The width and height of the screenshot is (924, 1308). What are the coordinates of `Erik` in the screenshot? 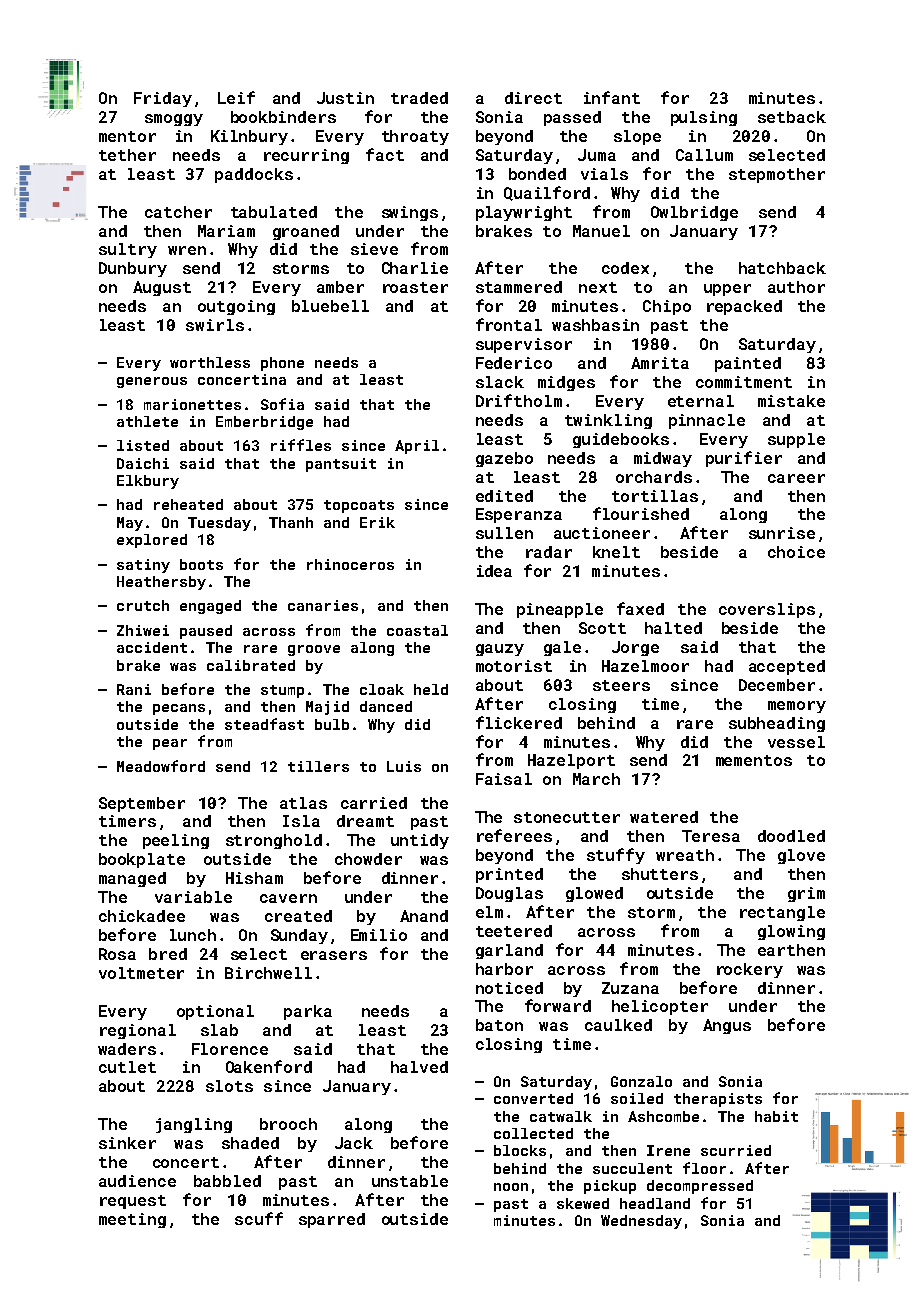 It's located at (377, 522).
